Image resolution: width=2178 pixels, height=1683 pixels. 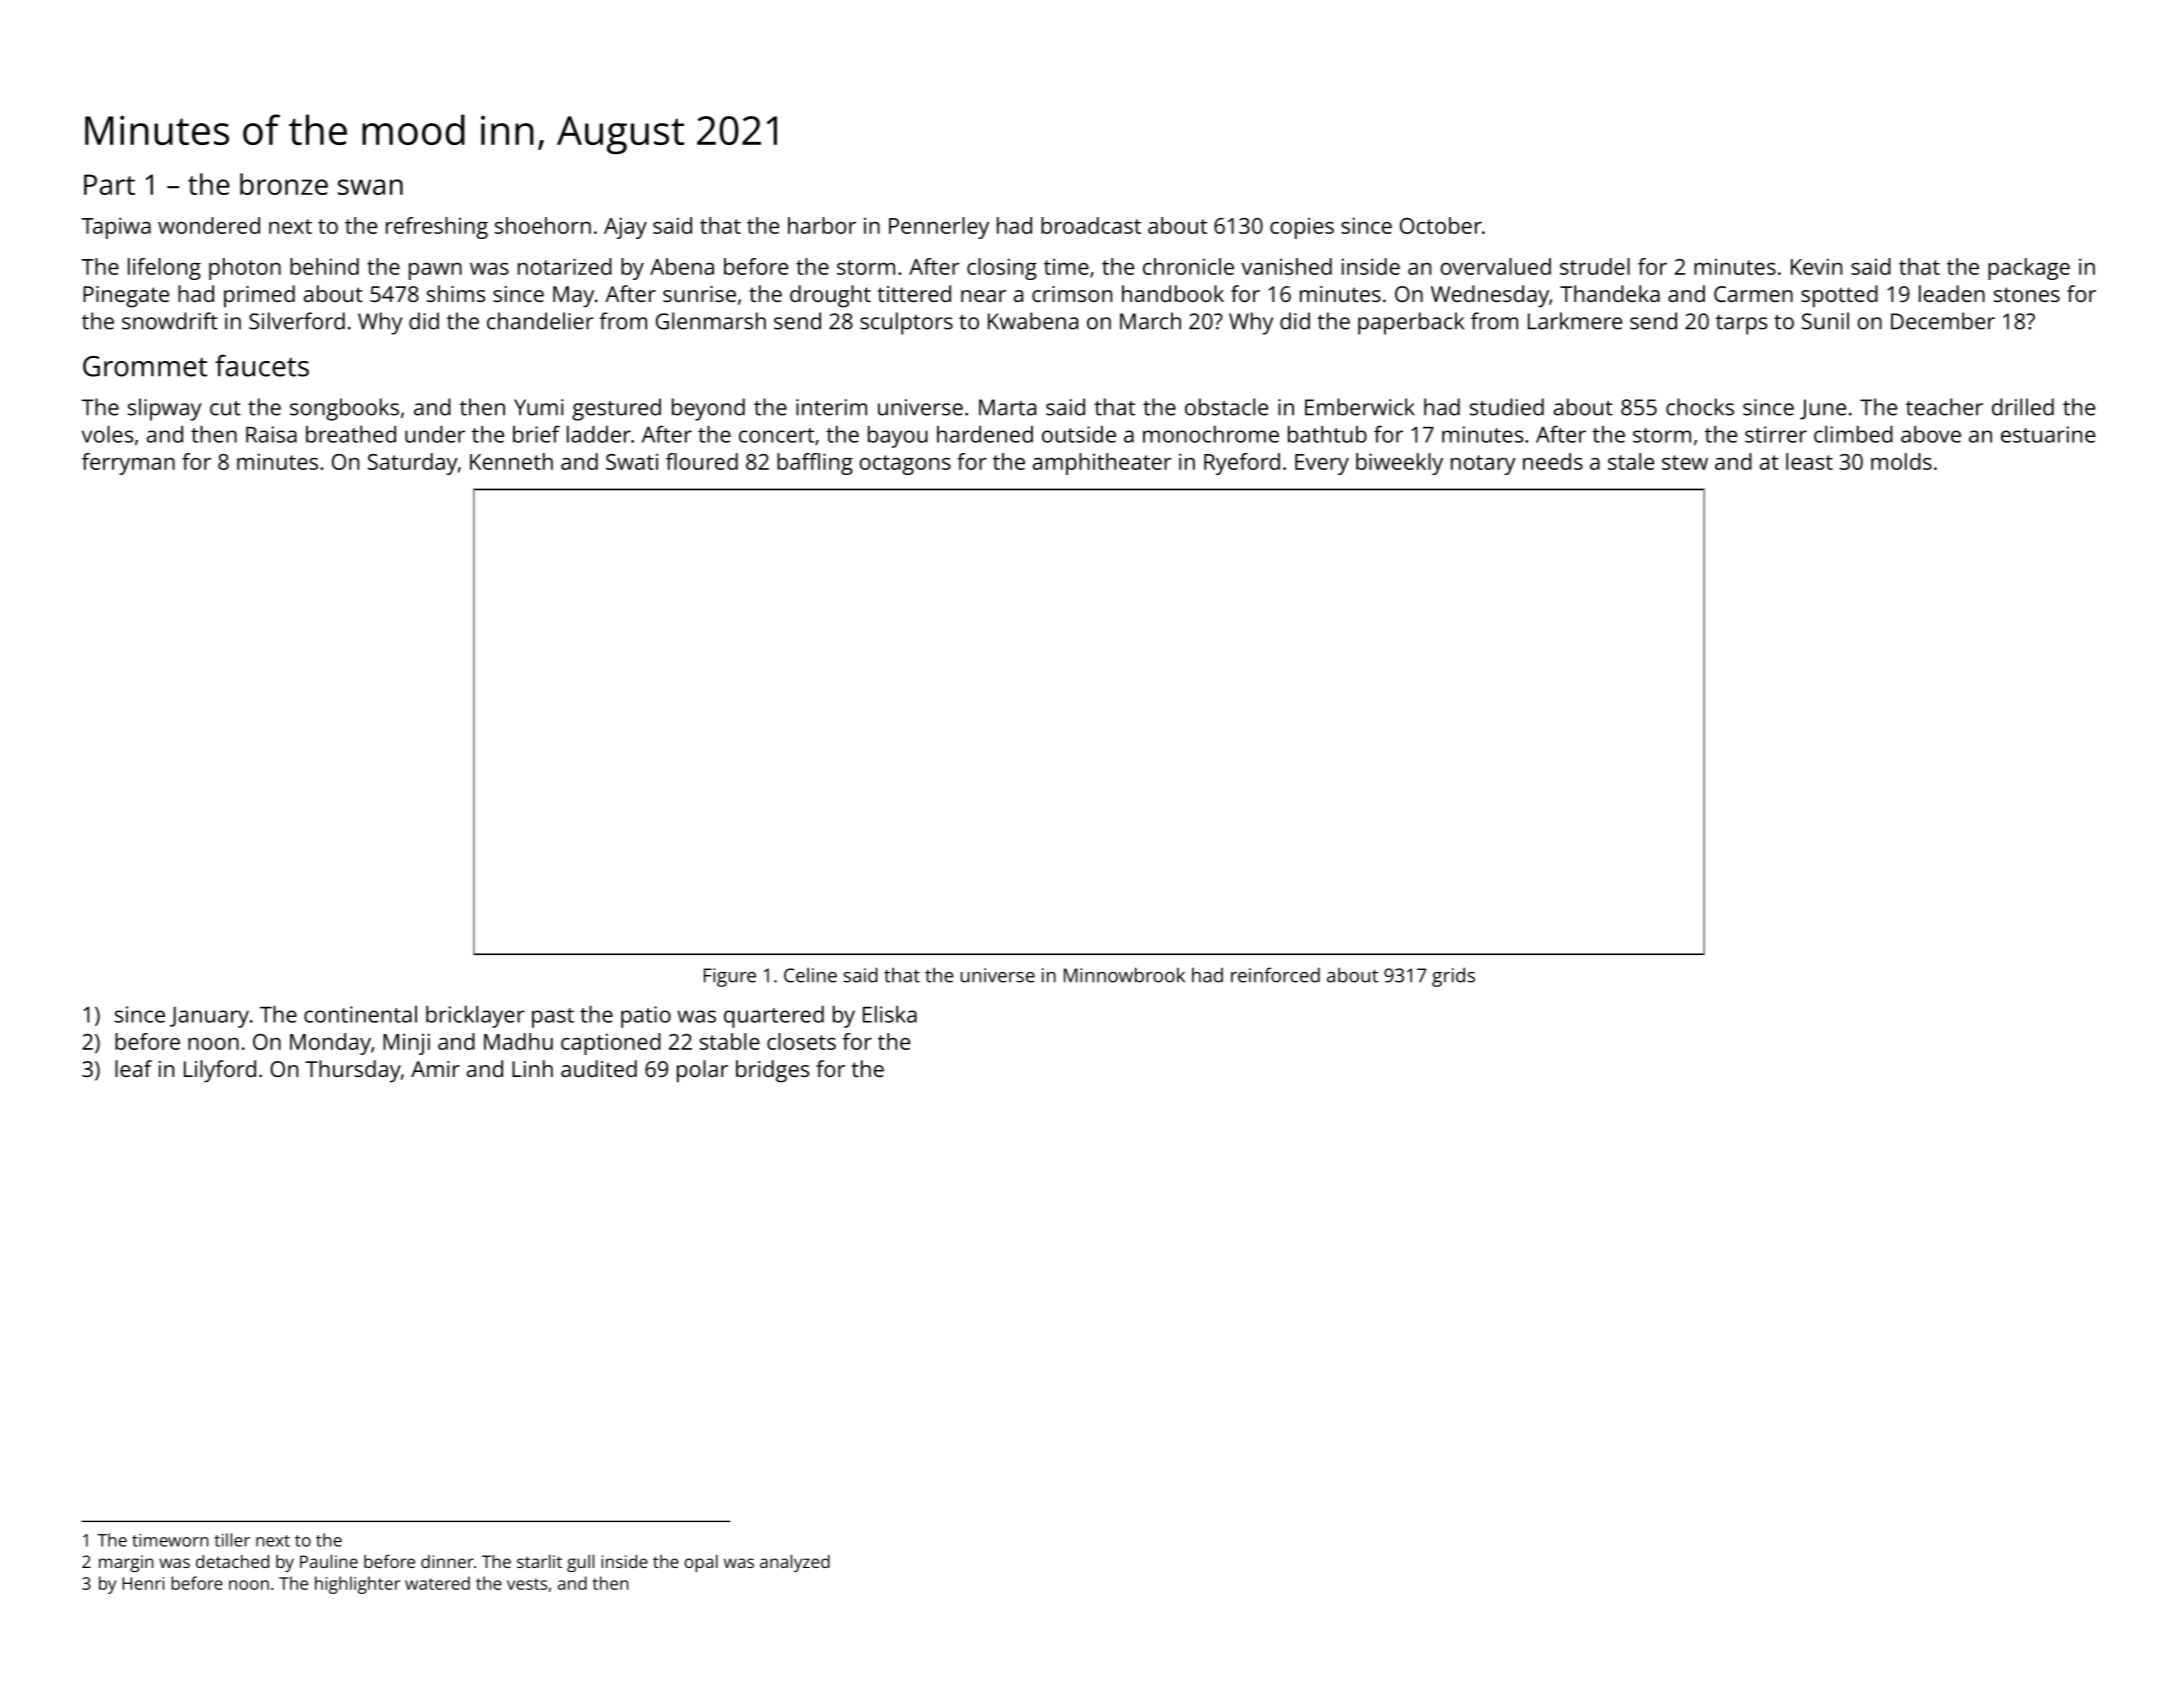 I want to click on January, so click(x=209, y=1017).
